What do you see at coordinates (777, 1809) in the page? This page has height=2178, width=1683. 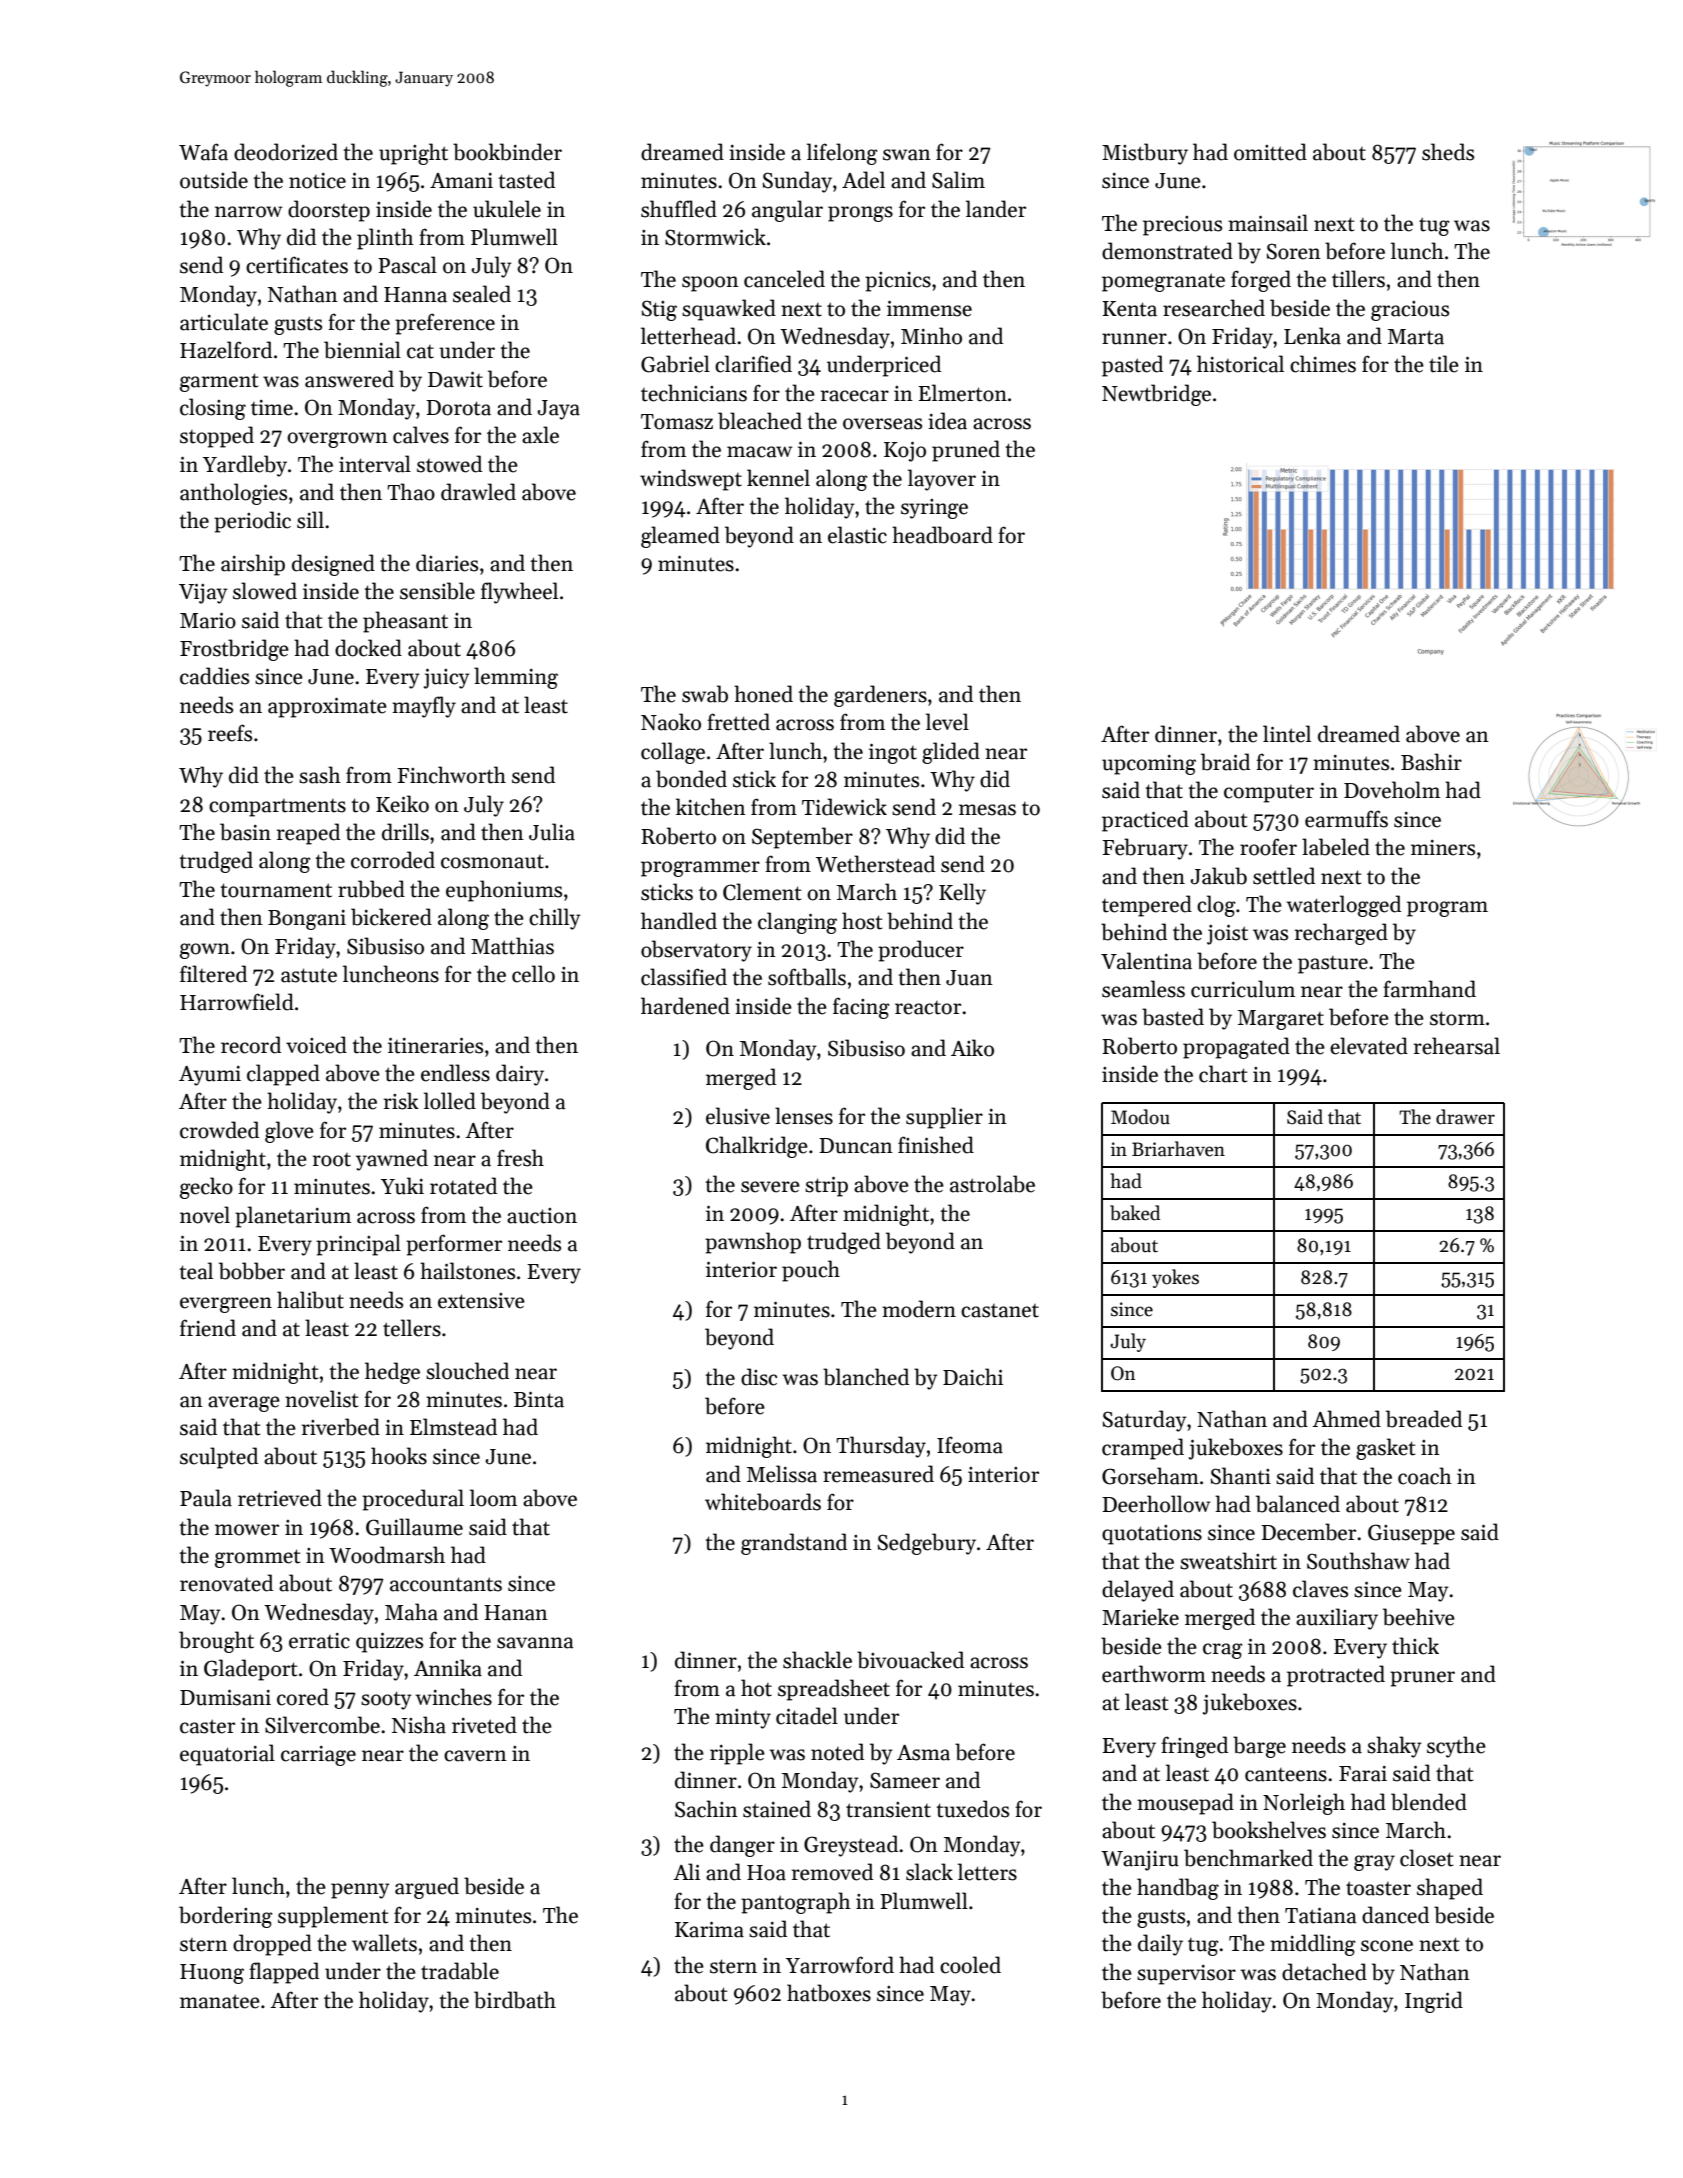 I see `stained` at bounding box center [777, 1809].
